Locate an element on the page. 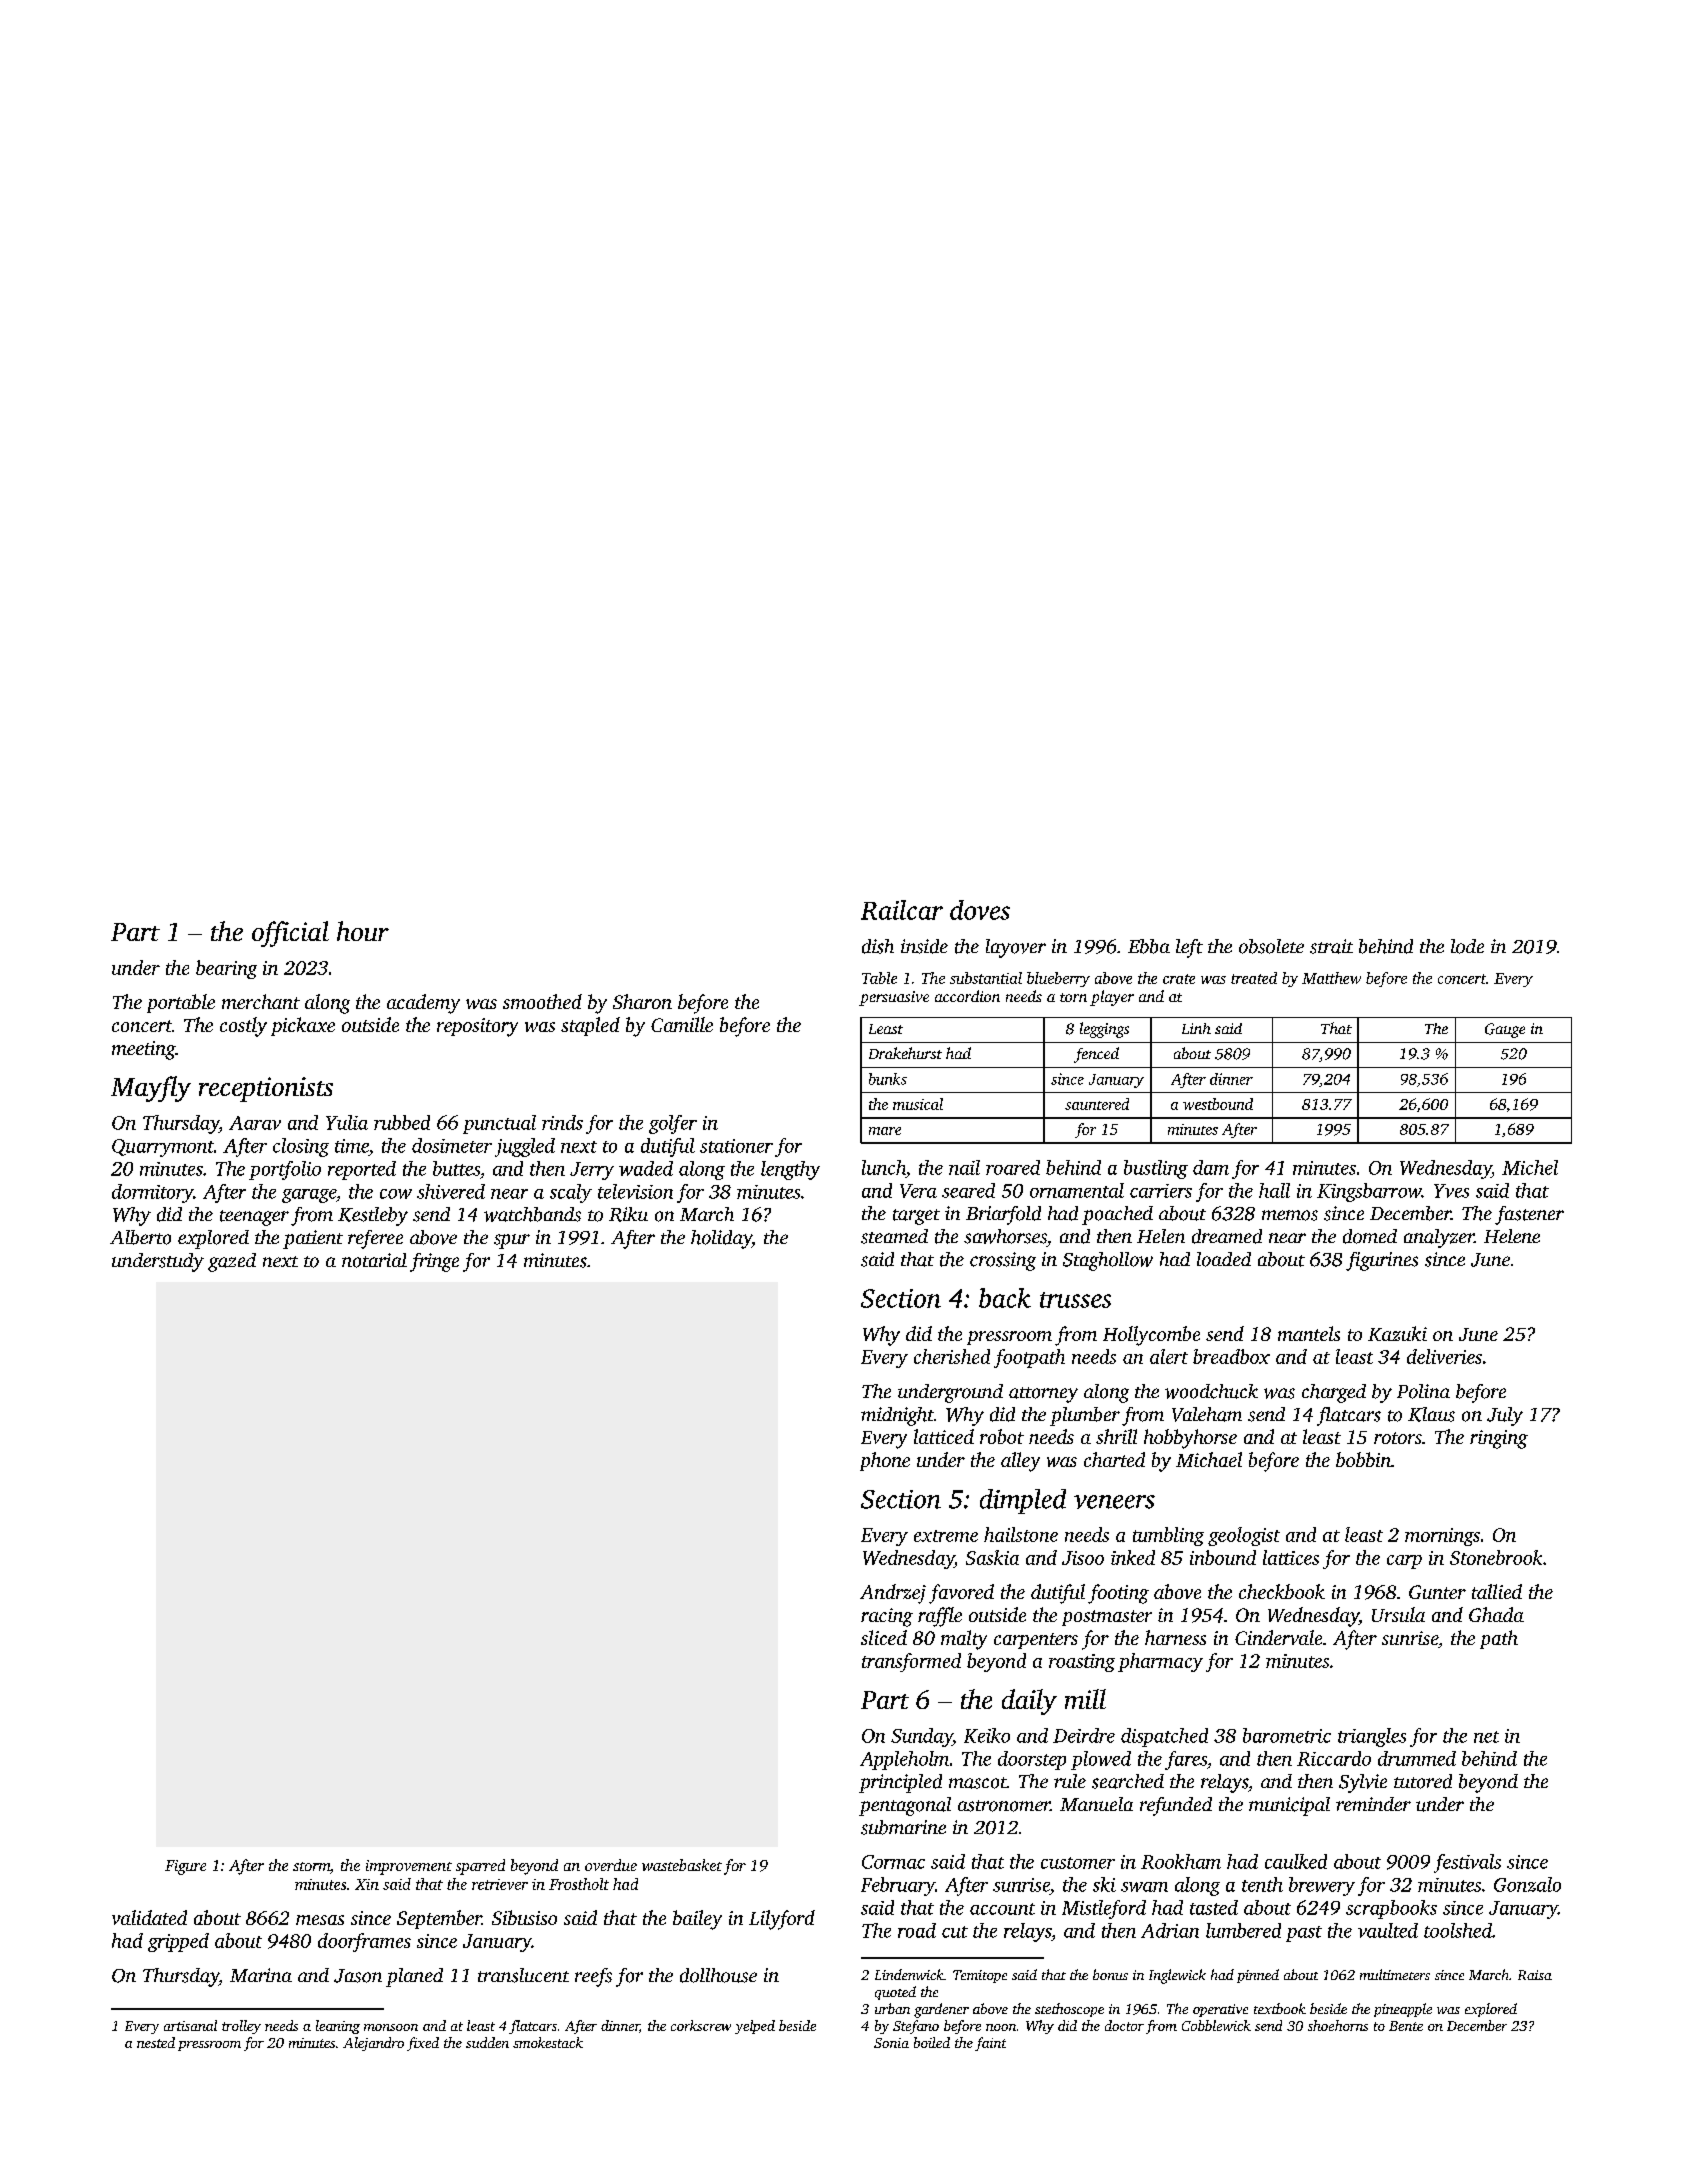  Cindervale is located at coordinates (1278, 1637).
